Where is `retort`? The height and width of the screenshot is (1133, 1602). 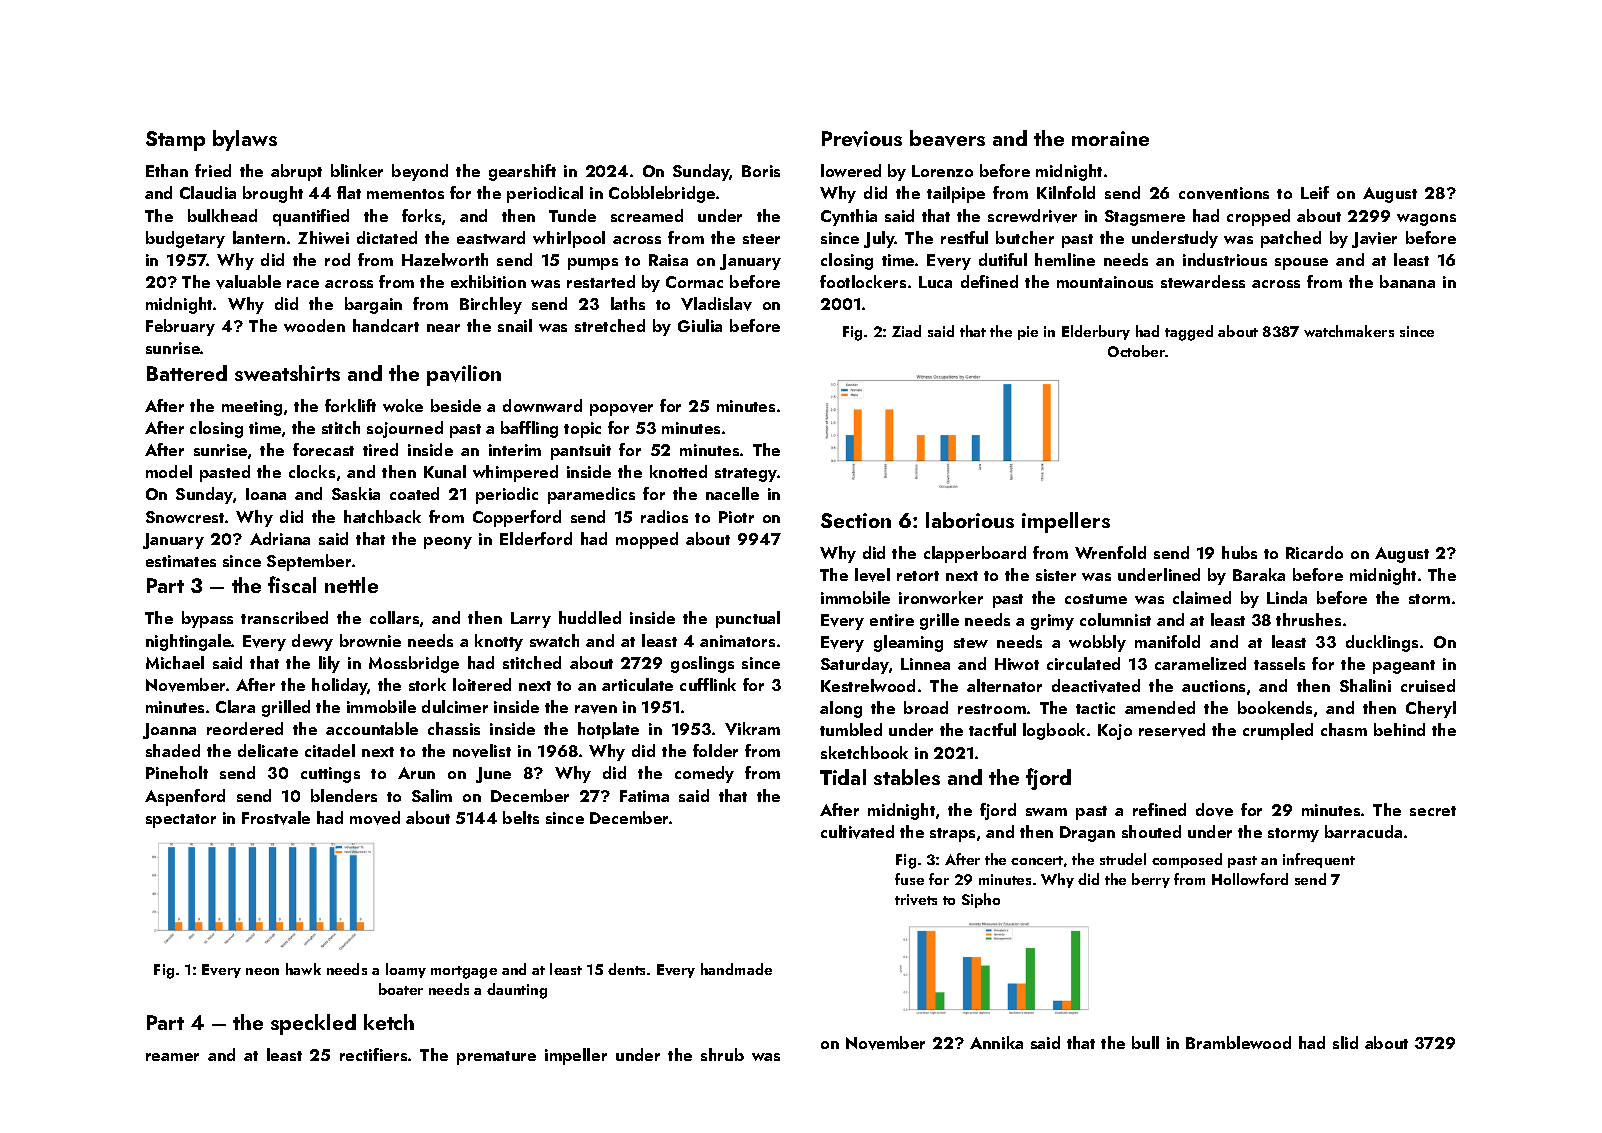 retort is located at coordinates (918, 576).
